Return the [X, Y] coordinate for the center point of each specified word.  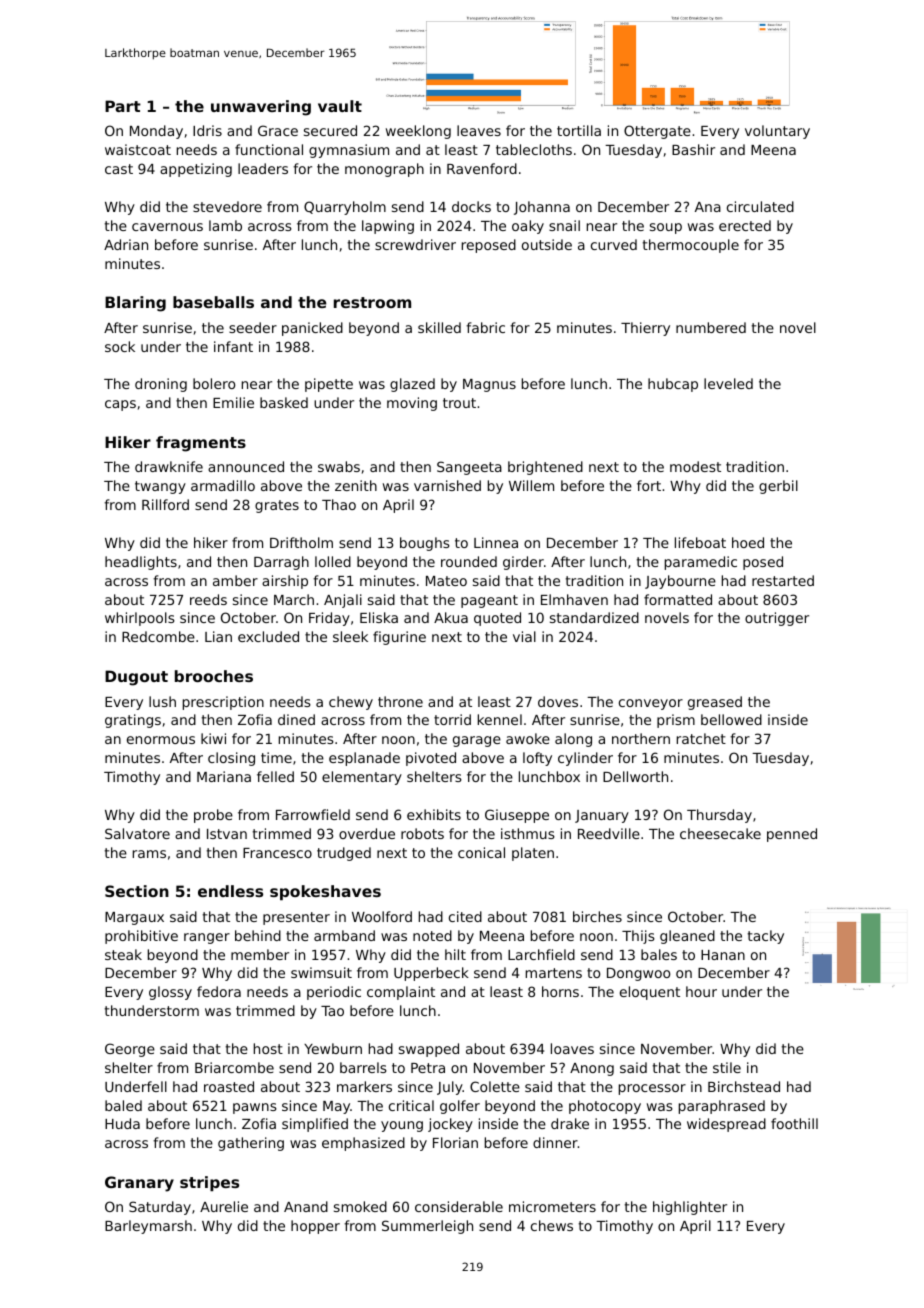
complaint [401, 993]
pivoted [431, 759]
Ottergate [657, 132]
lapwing [388, 227]
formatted [678, 599]
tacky [766, 937]
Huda [122, 1123]
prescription [223, 703]
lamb [225, 225]
